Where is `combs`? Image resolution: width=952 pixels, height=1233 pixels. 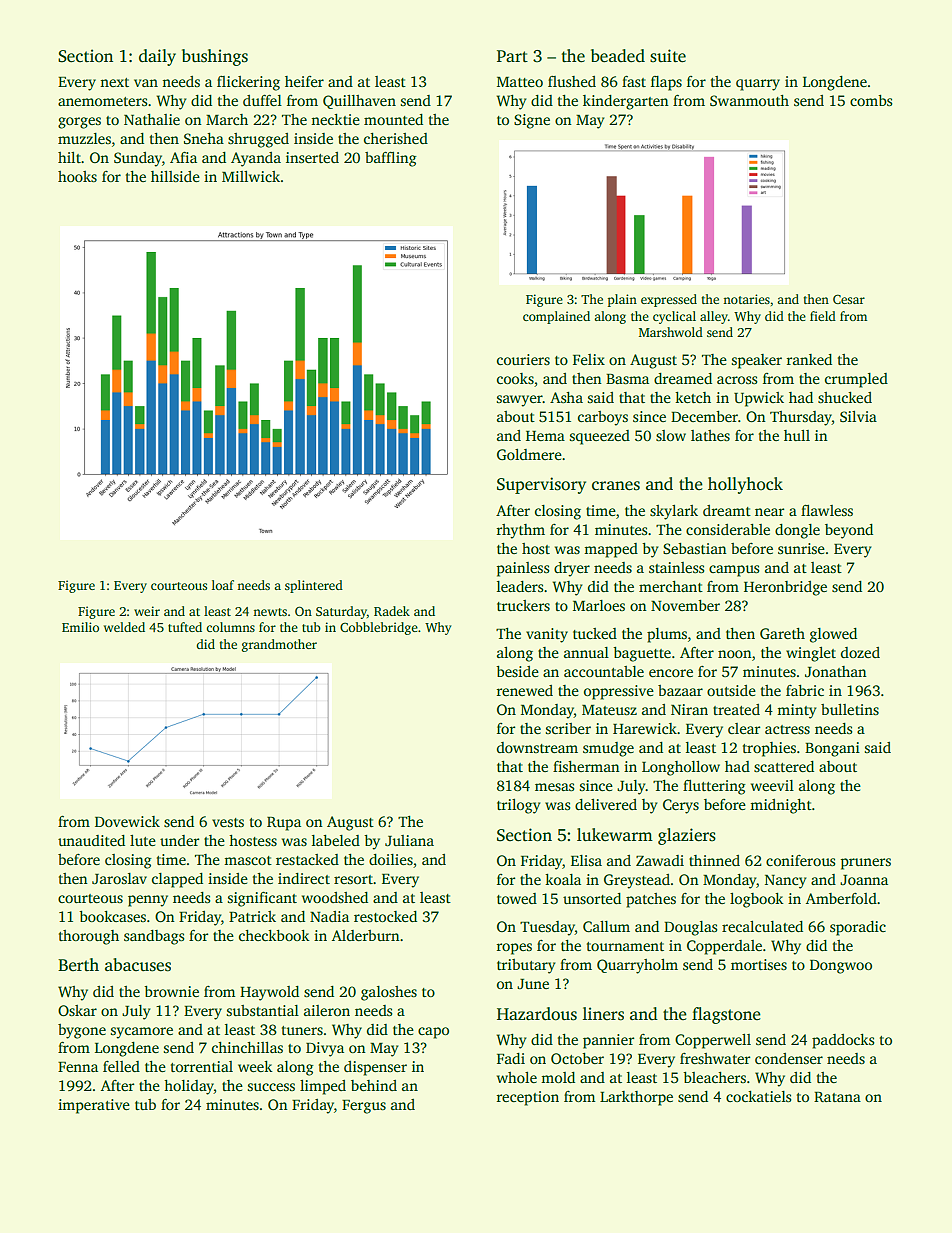
combs is located at coordinates (871, 100).
